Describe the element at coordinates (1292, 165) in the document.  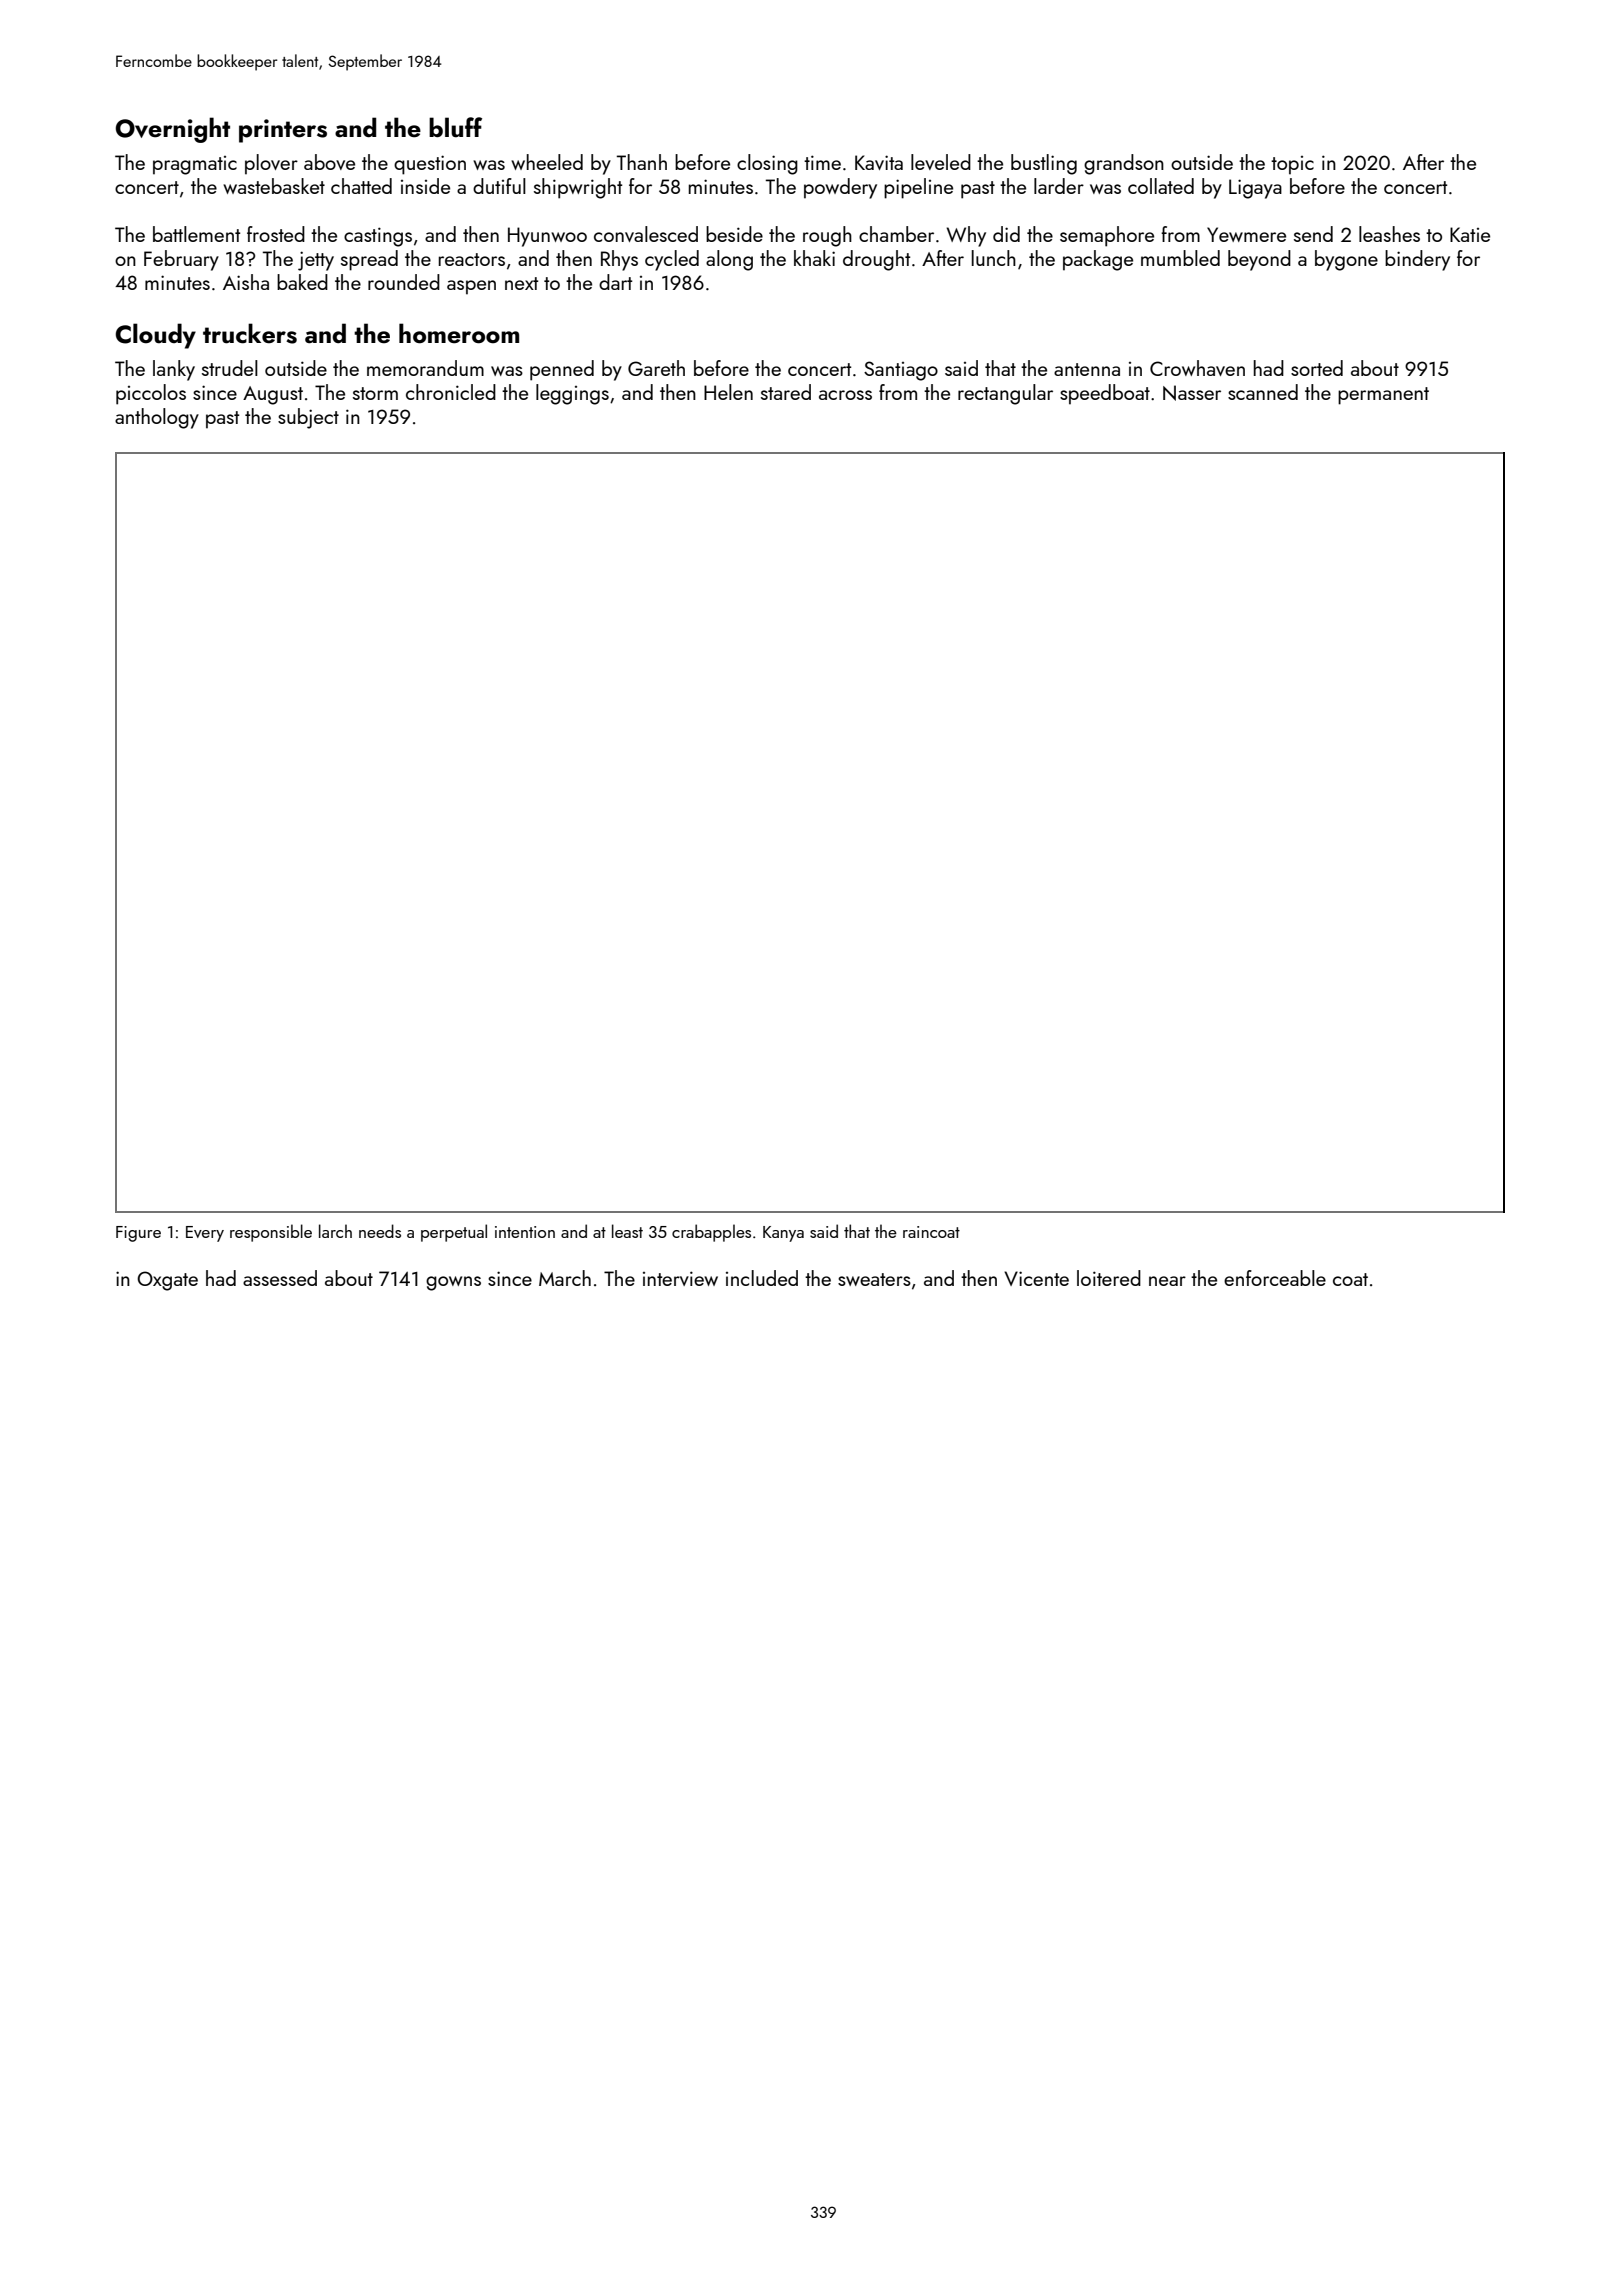
I see `topic` at that location.
